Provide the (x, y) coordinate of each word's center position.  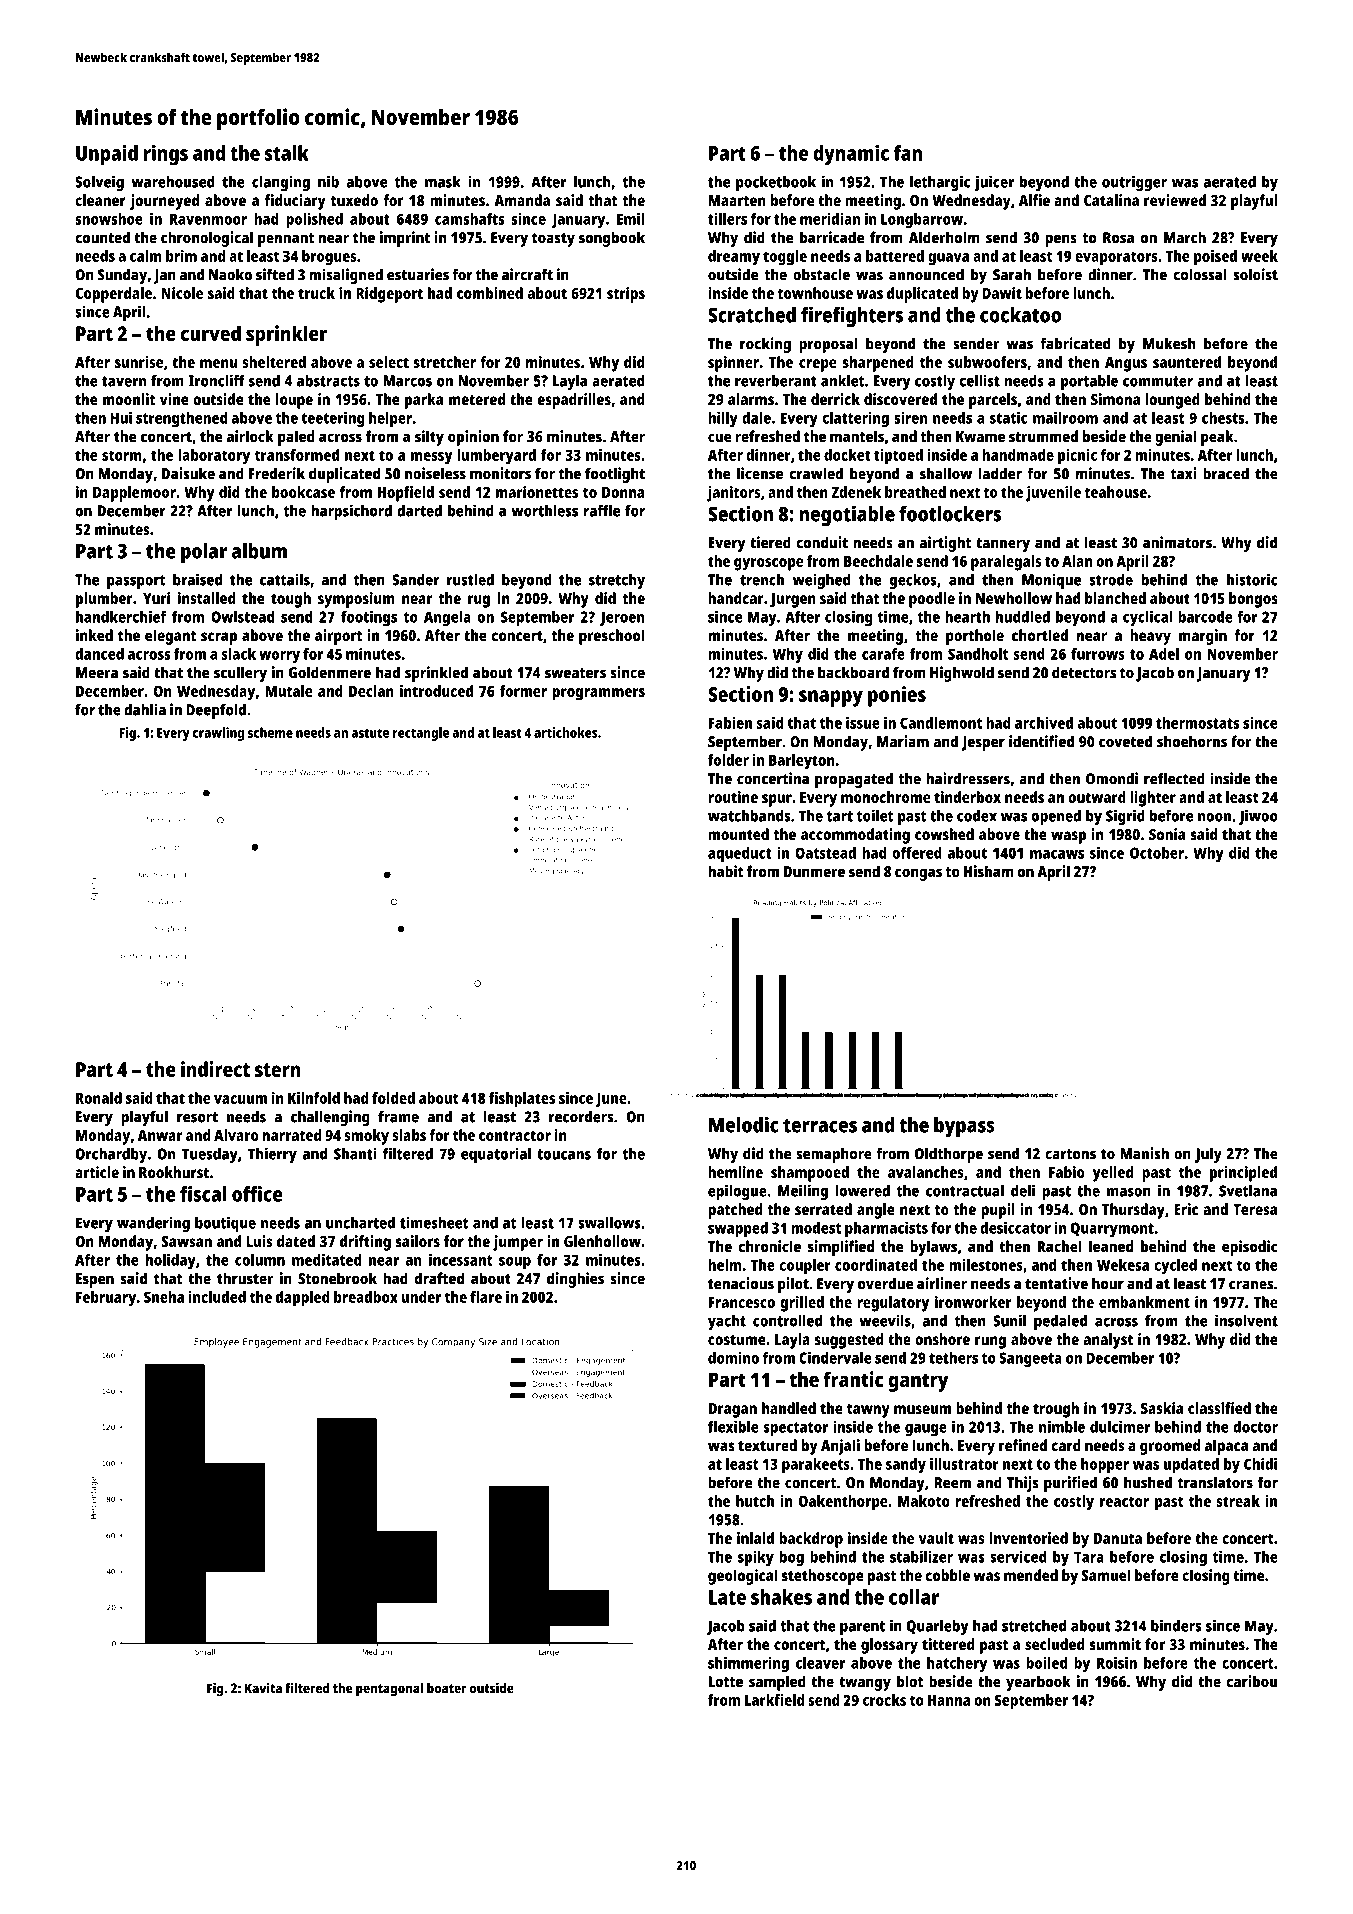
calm (146, 256)
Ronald (99, 1098)
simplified (841, 1248)
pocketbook (776, 183)
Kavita (263, 1688)
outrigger (1134, 183)
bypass (964, 1127)
